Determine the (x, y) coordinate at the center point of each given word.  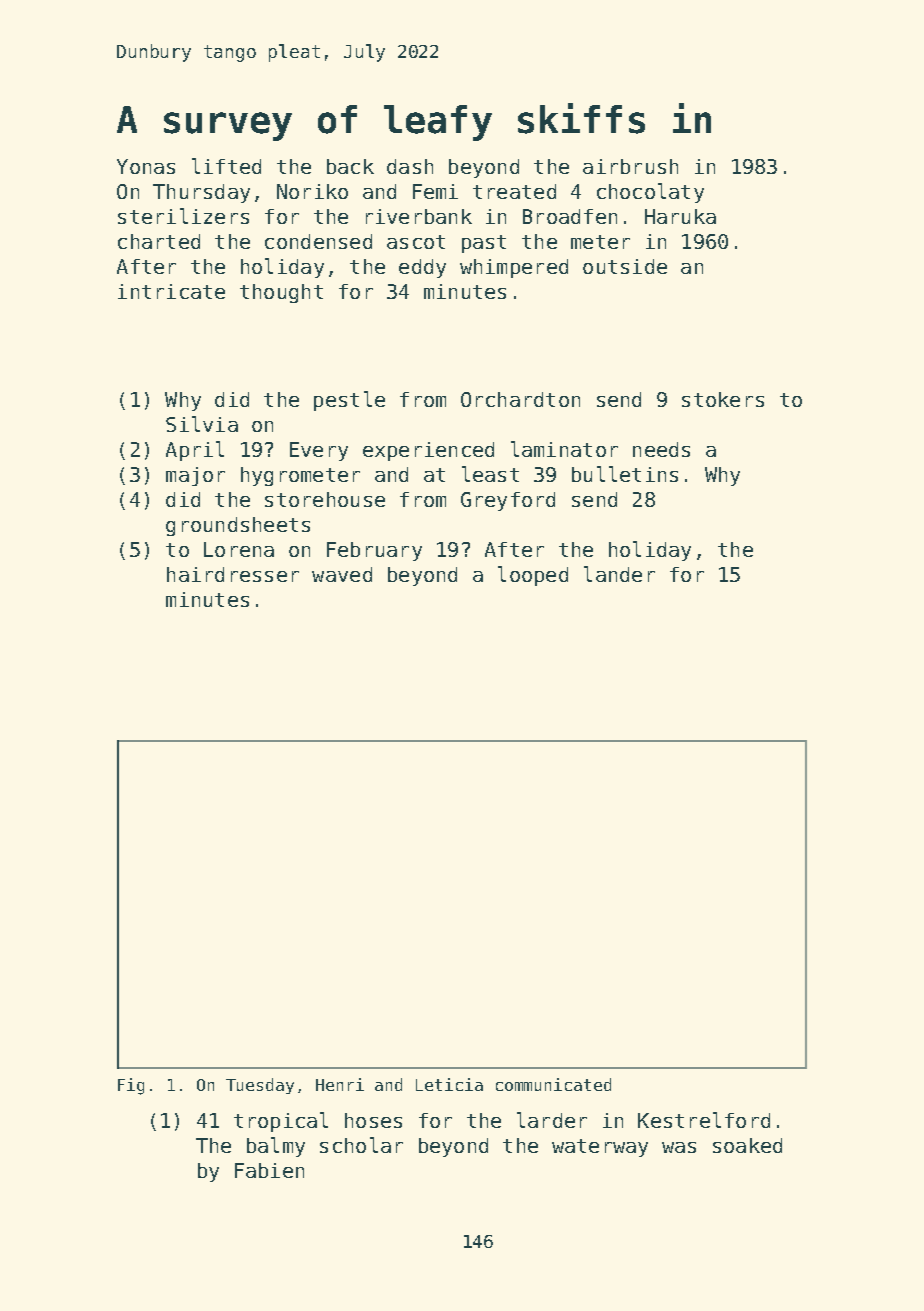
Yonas (146, 166)
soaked (747, 1145)
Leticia (449, 1084)
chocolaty (650, 193)
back (350, 166)
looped (533, 576)
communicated (553, 1084)
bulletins (625, 474)
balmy (276, 1147)
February (374, 551)
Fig (131, 1086)
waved (342, 574)
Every (319, 451)
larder (552, 1120)
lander (619, 574)
